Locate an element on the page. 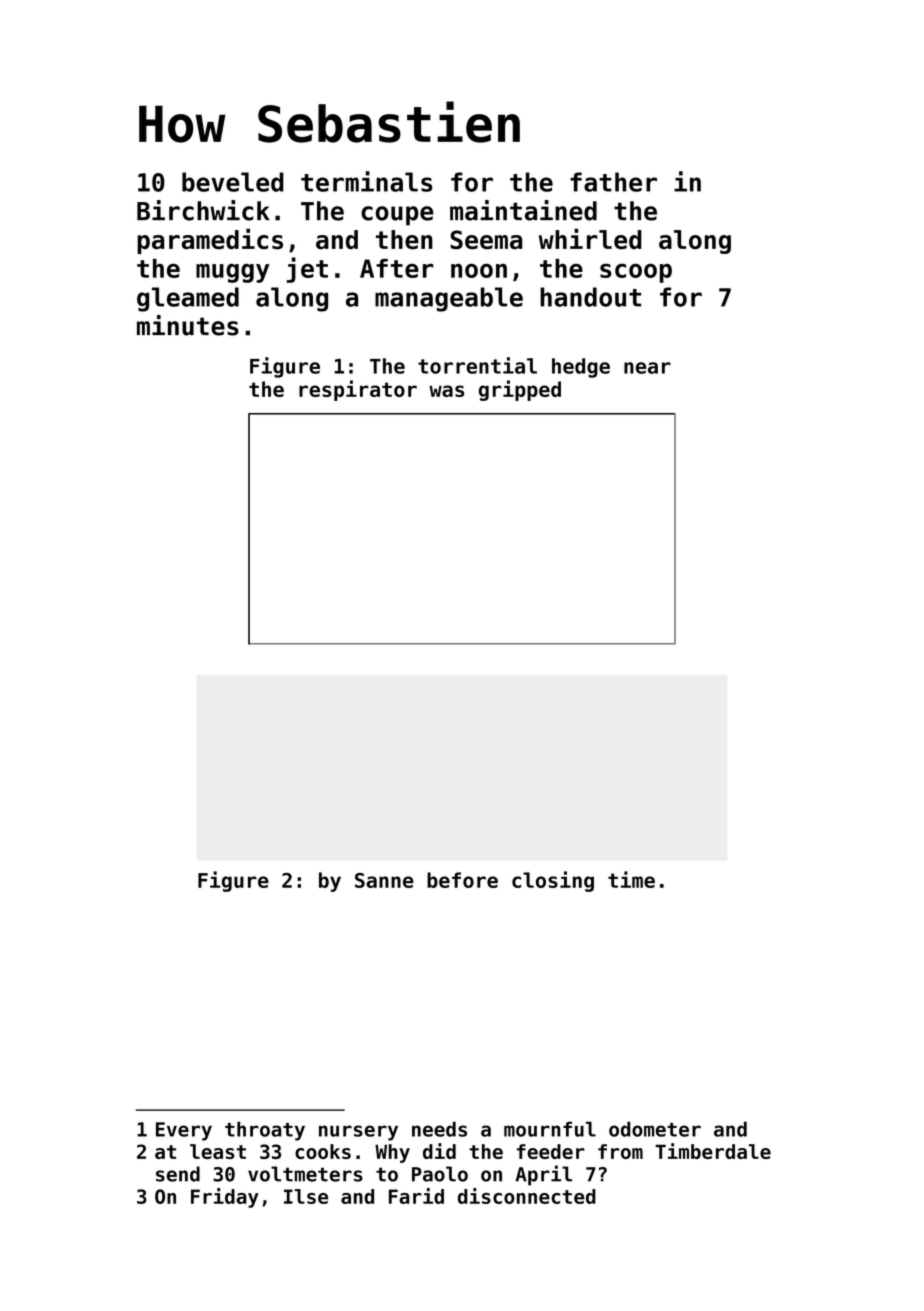 Image resolution: width=924 pixels, height=1311 pixels. father is located at coordinates (613, 182).
